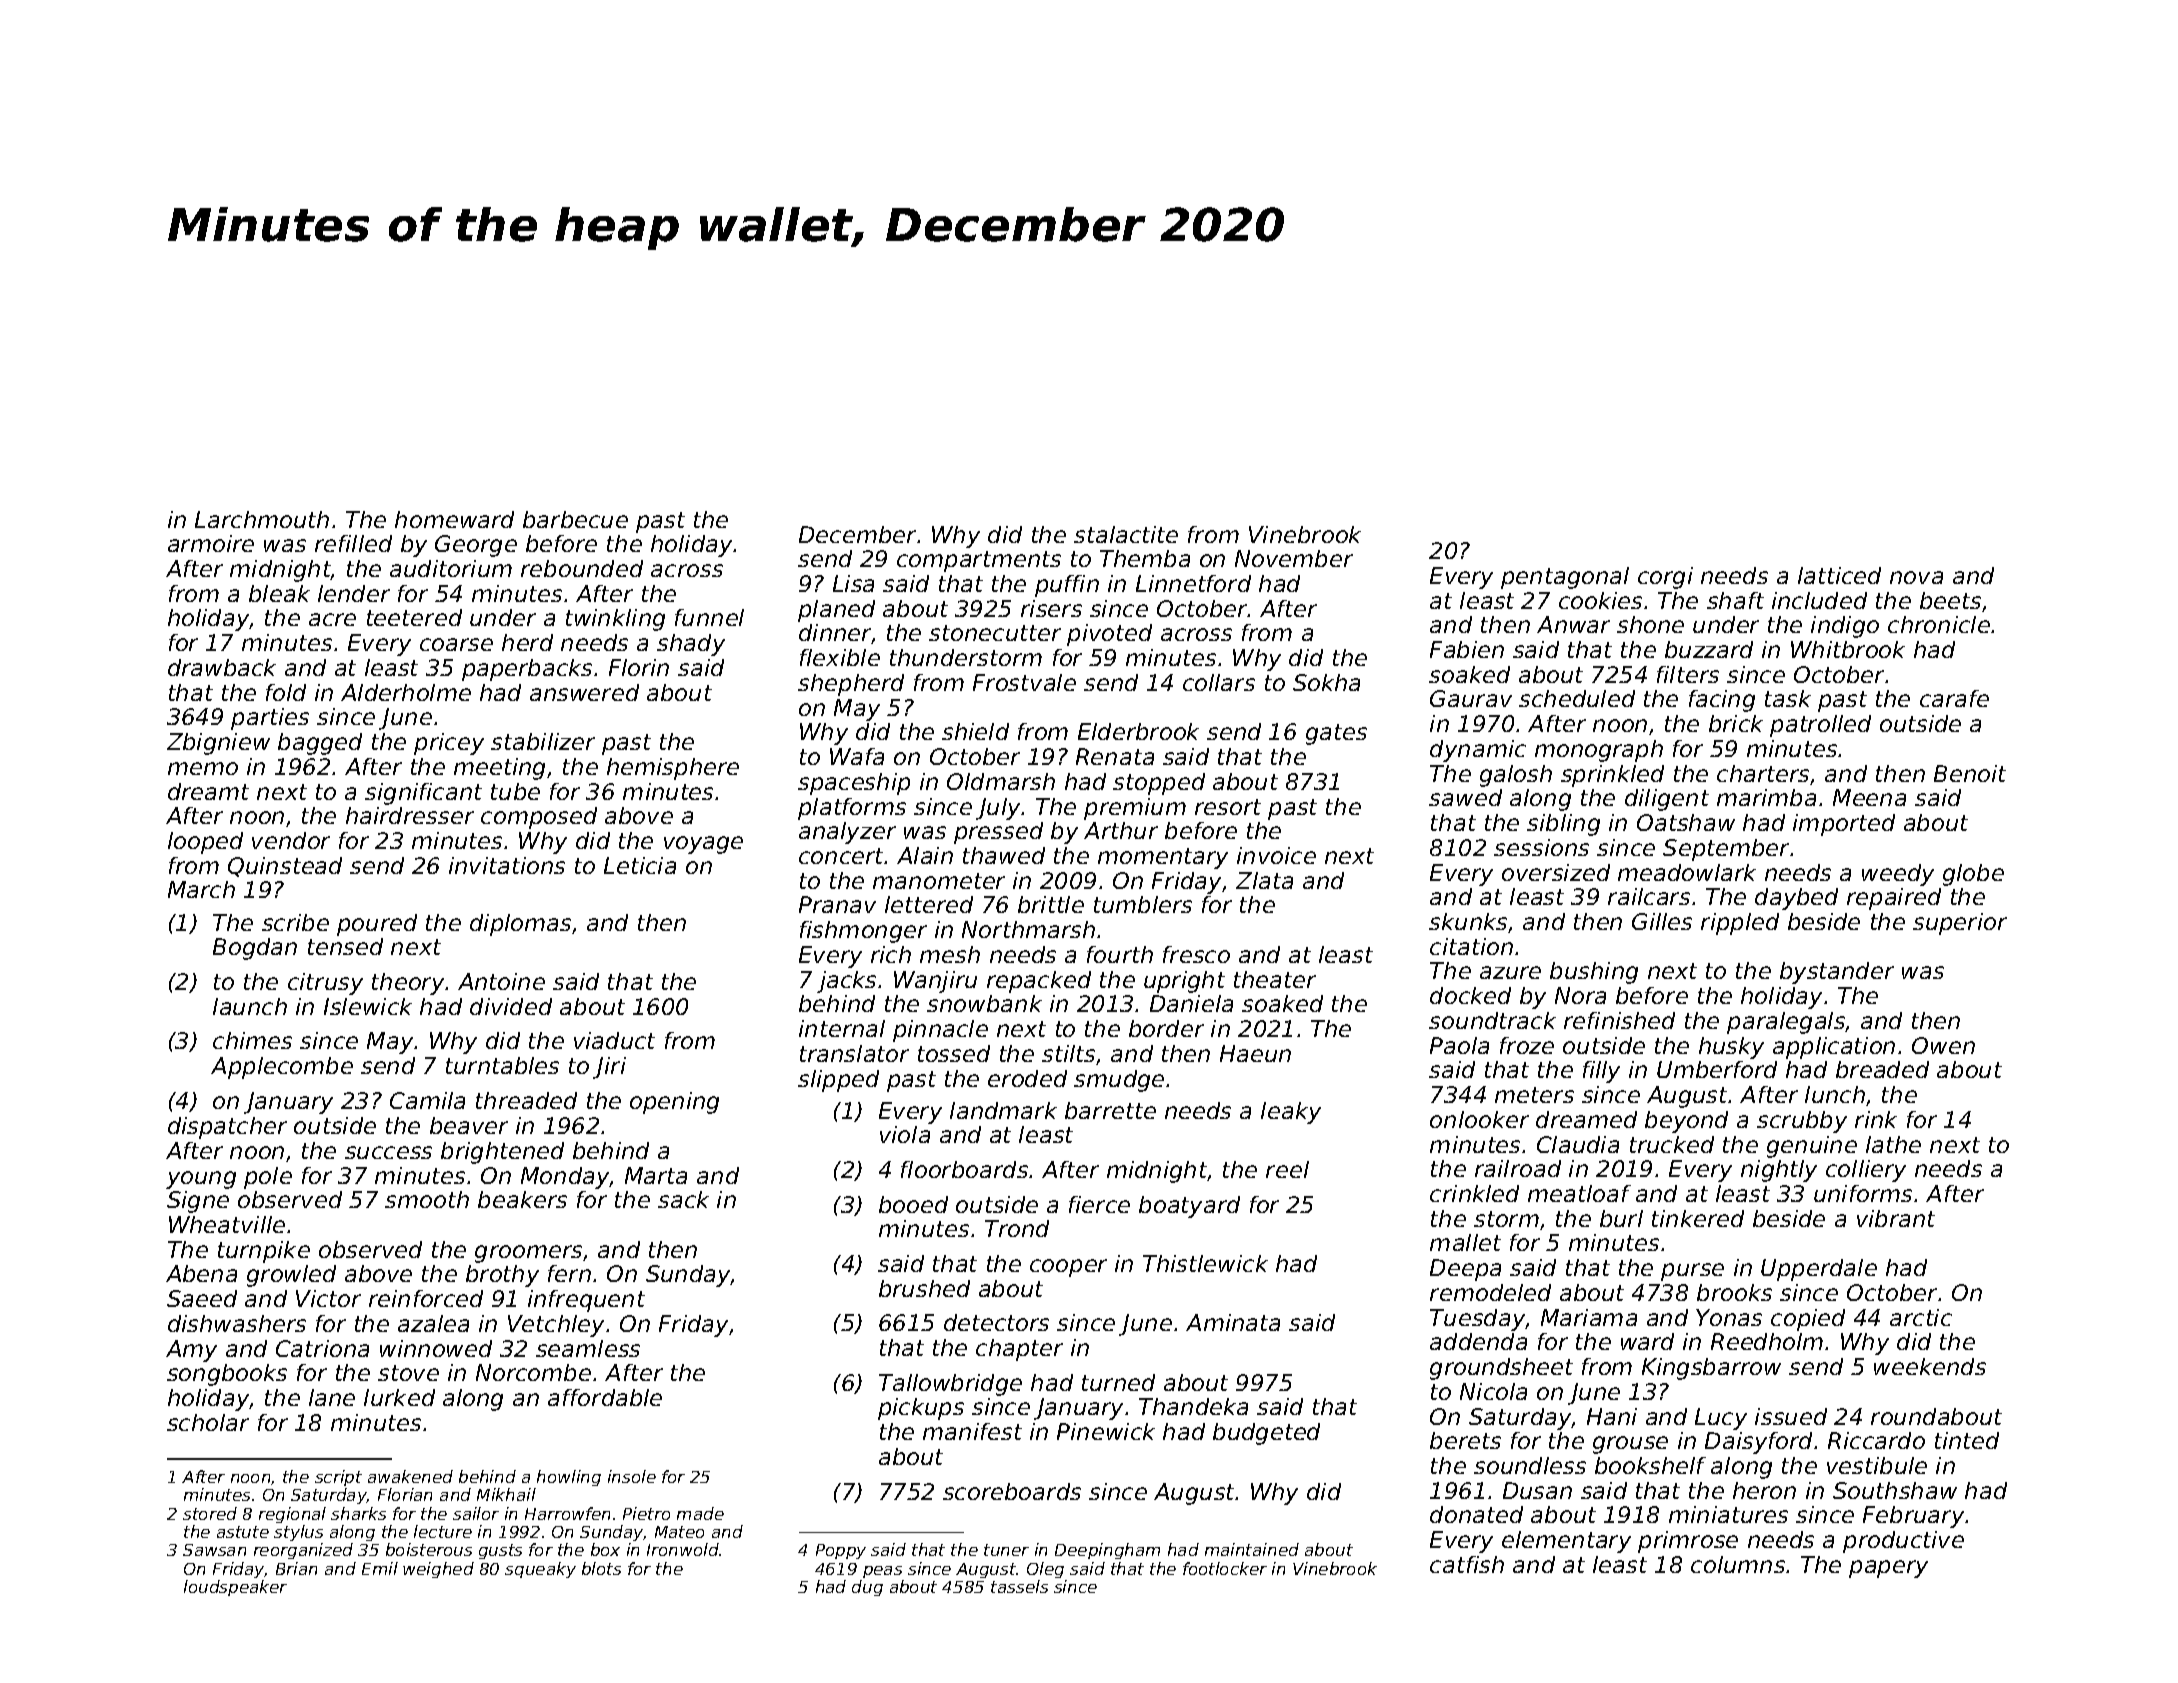  What do you see at coordinates (399, 1397) in the document?
I see `lurked` at bounding box center [399, 1397].
